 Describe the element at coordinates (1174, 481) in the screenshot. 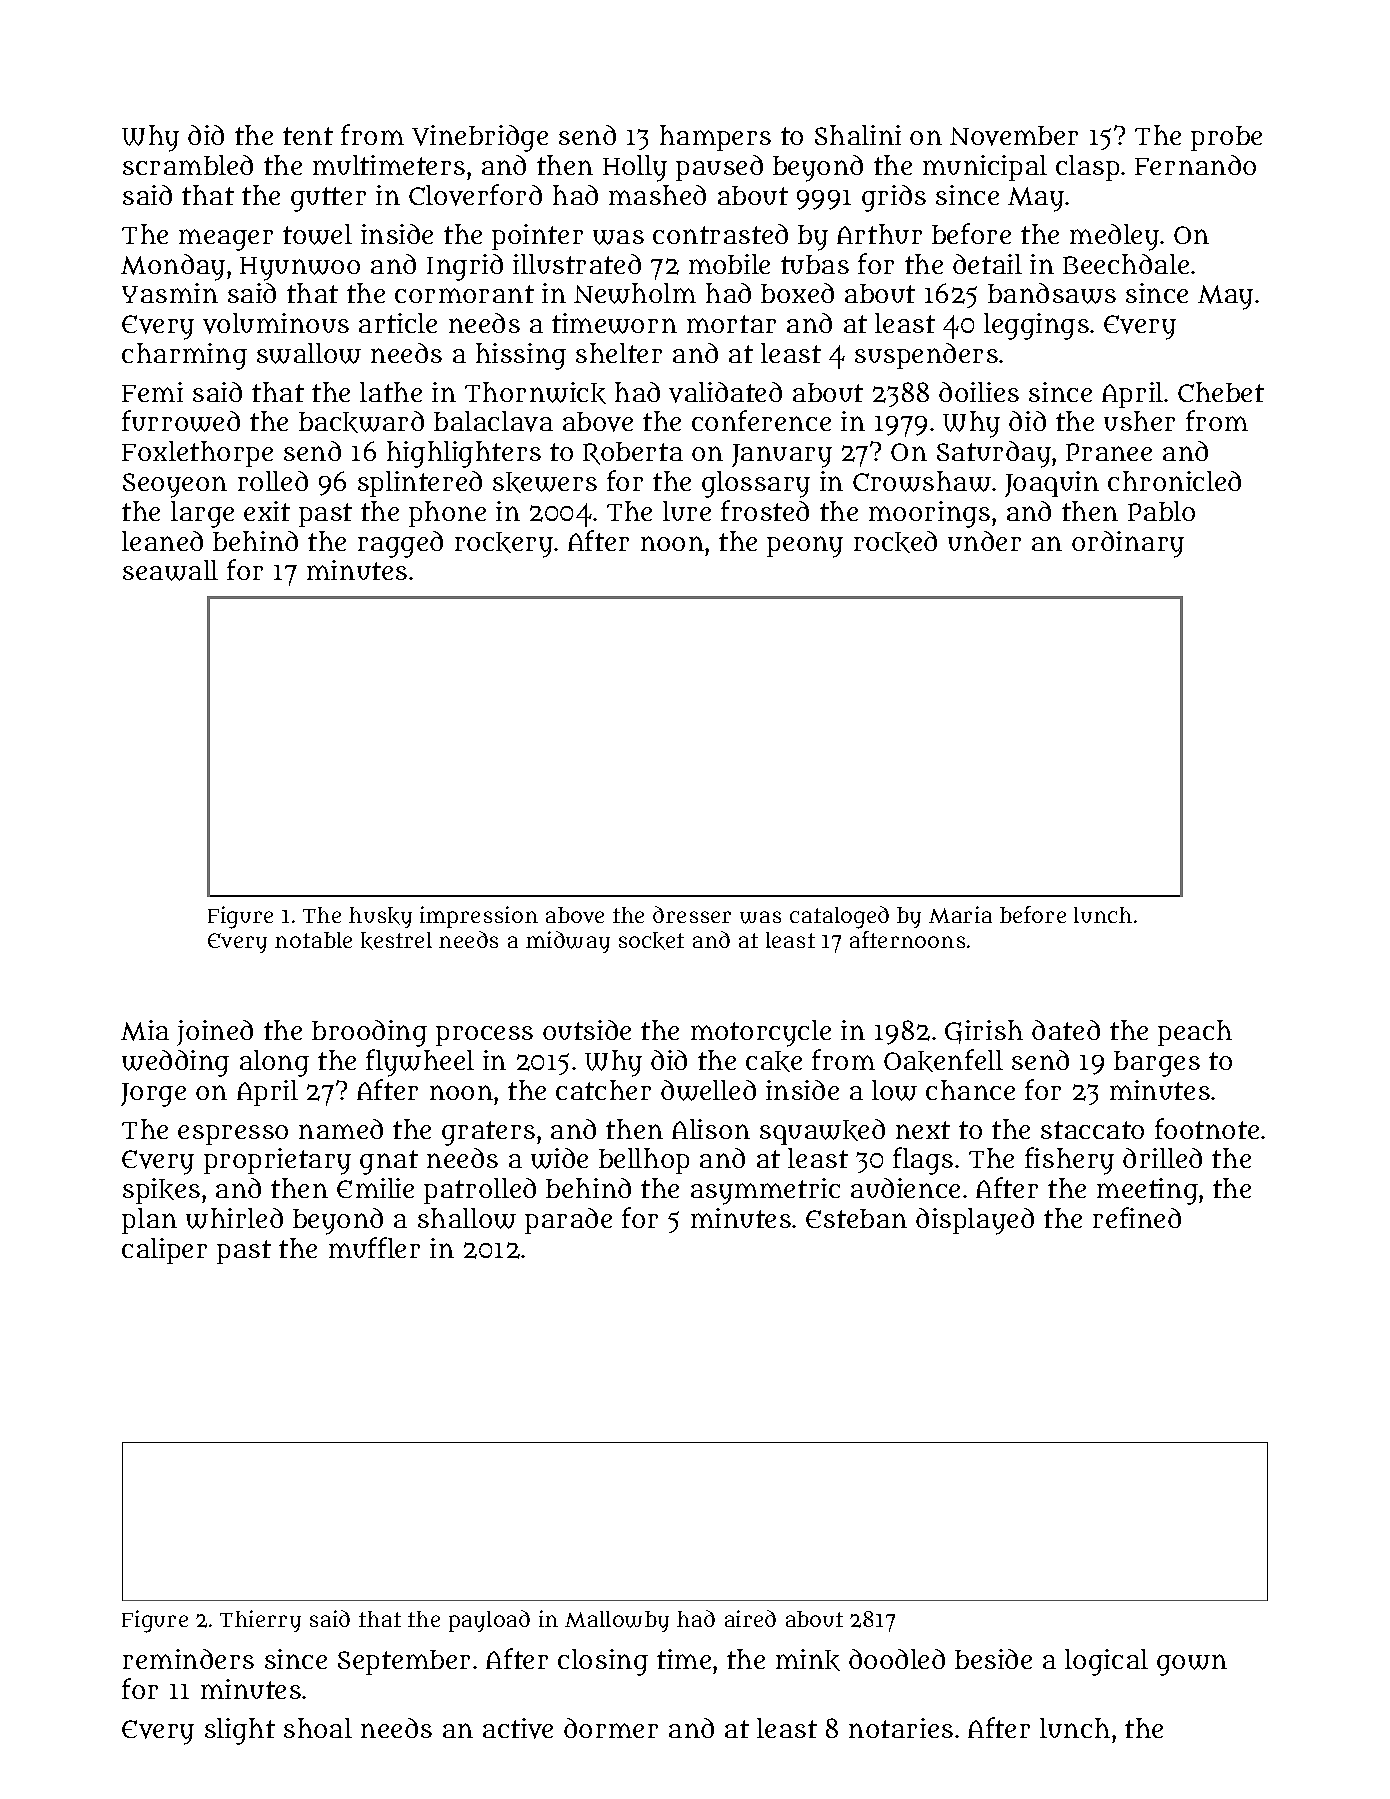

I see `chronicled` at that location.
